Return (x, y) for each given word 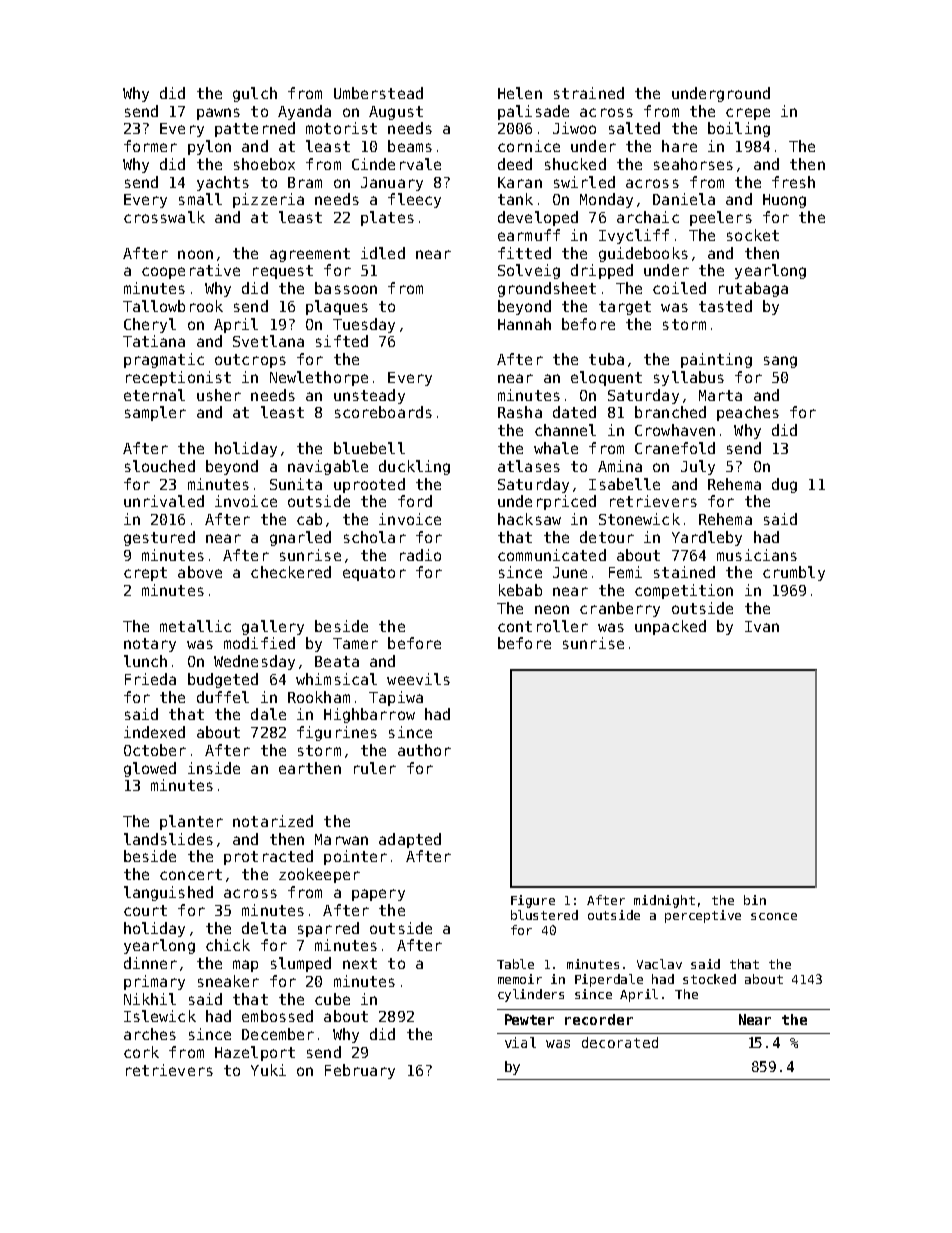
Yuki (268, 1070)
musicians (757, 555)
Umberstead (378, 93)
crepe (748, 114)
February (360, 1071)
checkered (291, 572)
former (150, 146)
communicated (552, 555)
